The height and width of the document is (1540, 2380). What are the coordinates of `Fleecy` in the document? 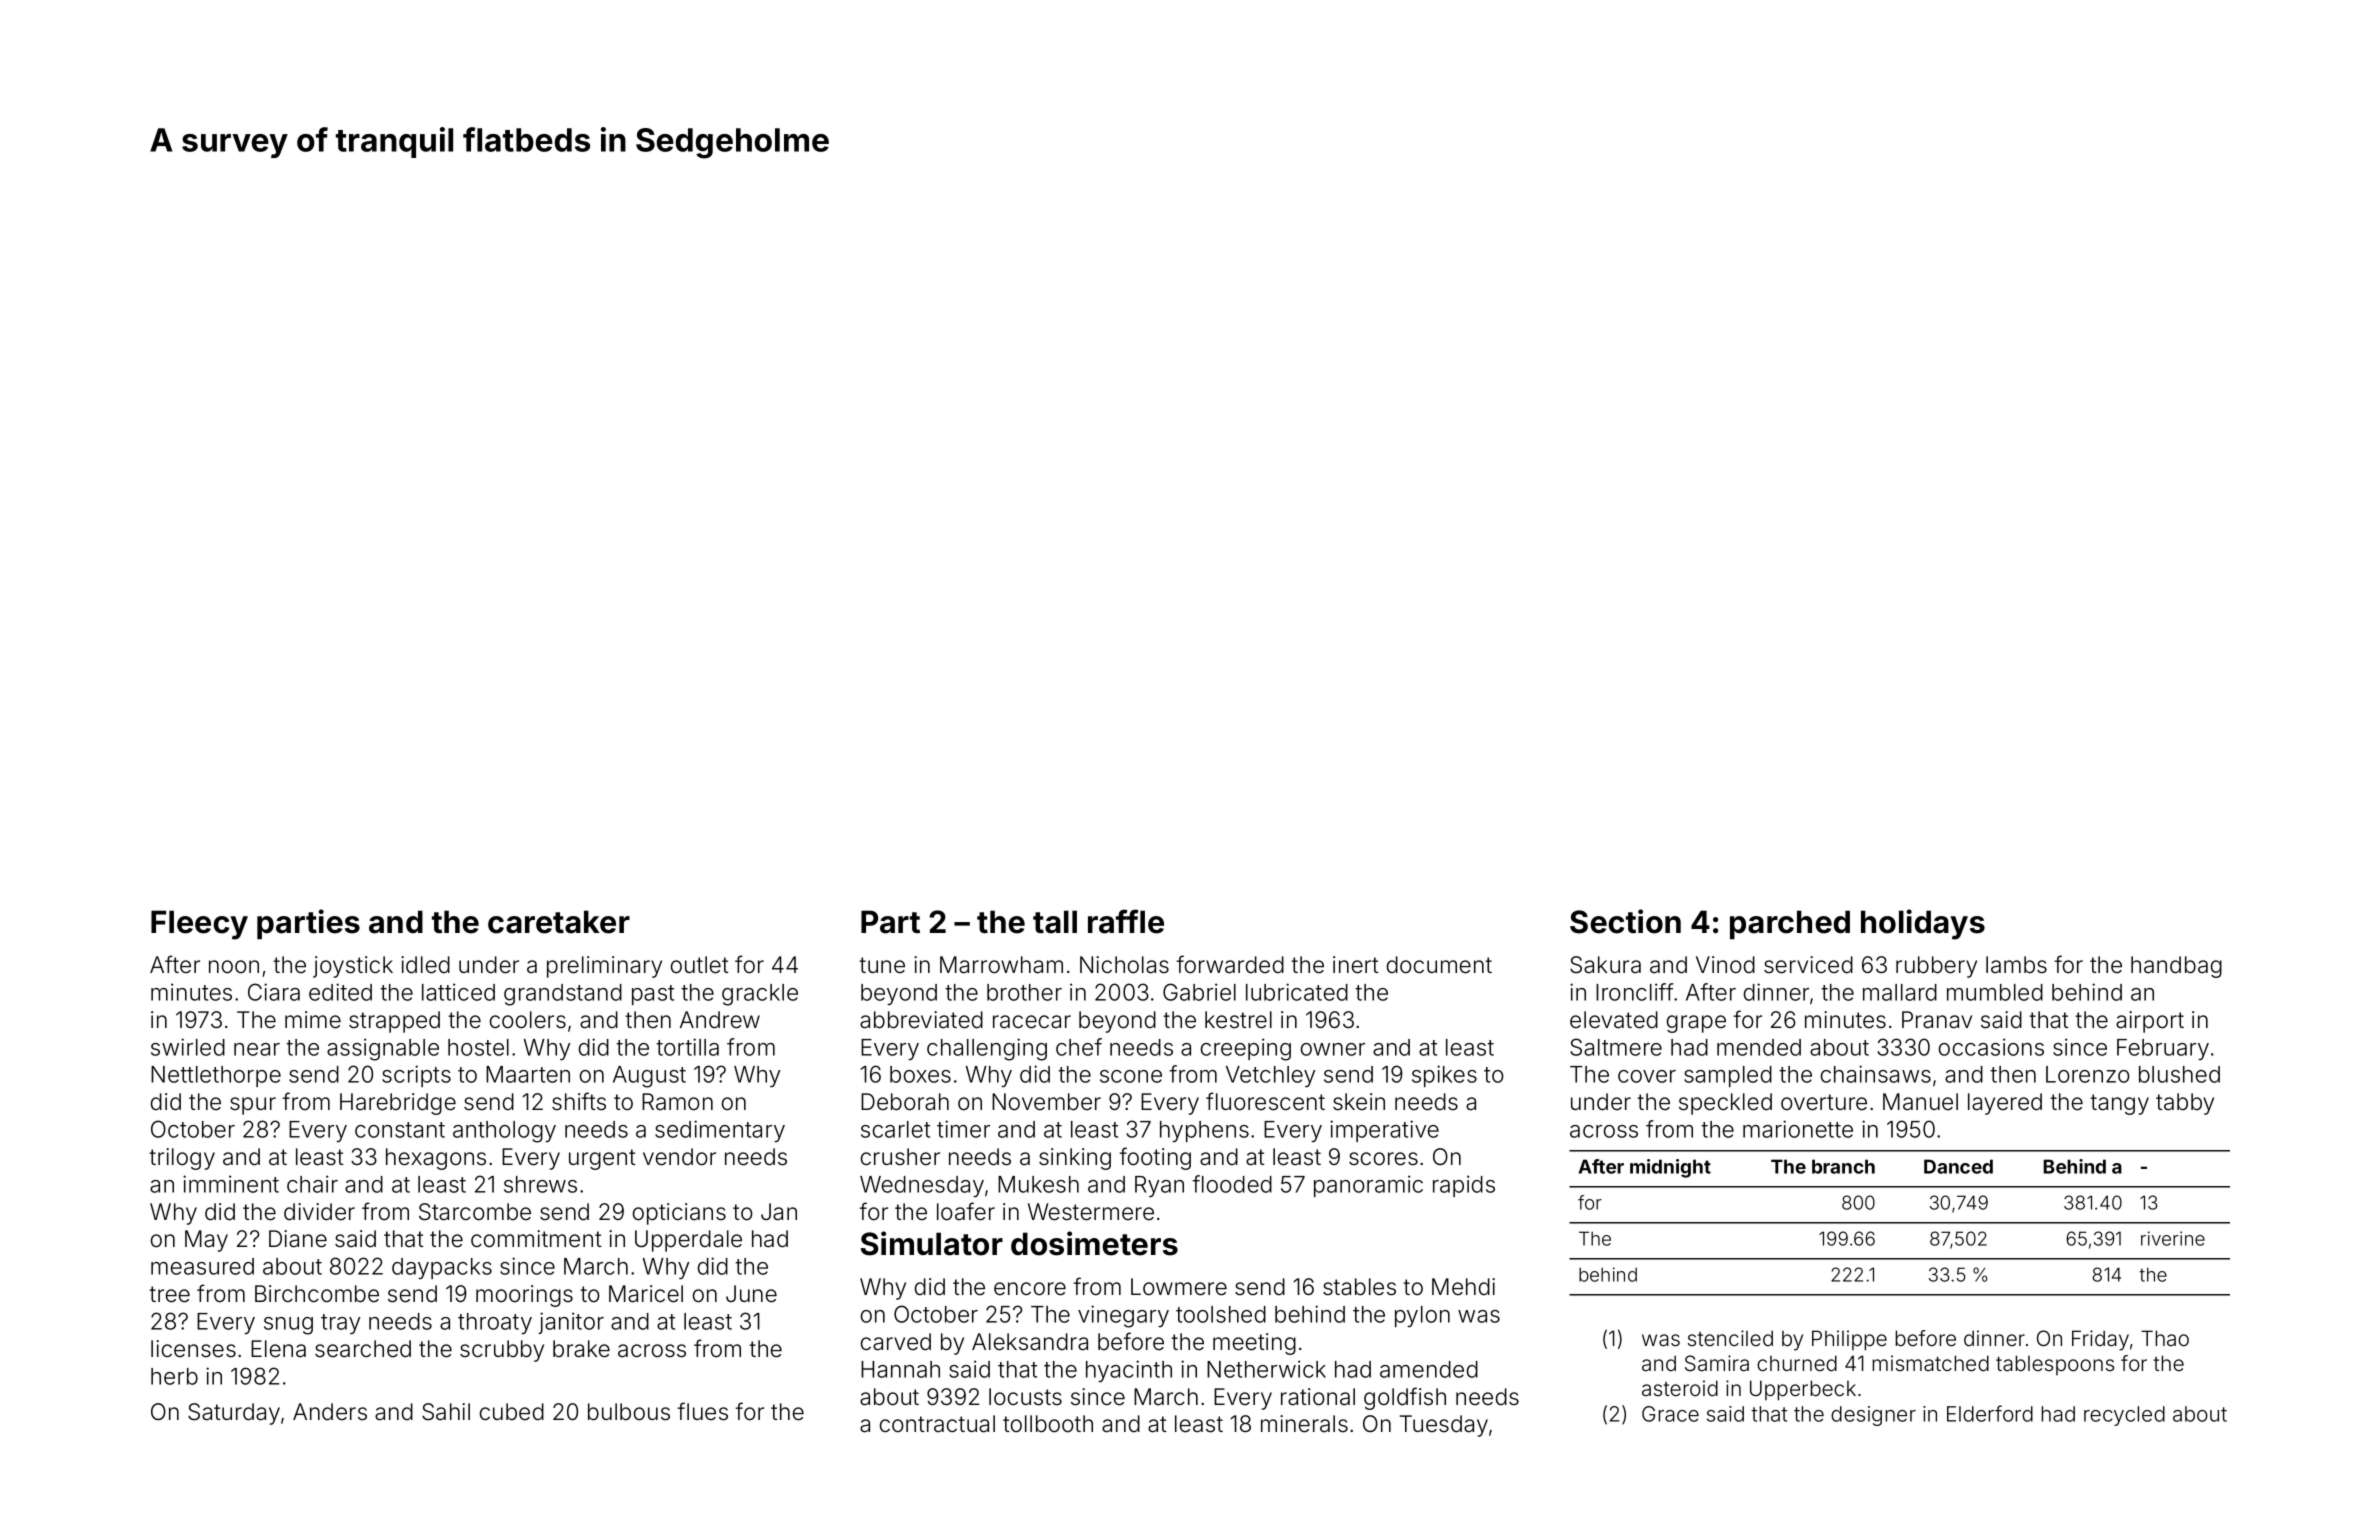 It's located at (199, 925).
